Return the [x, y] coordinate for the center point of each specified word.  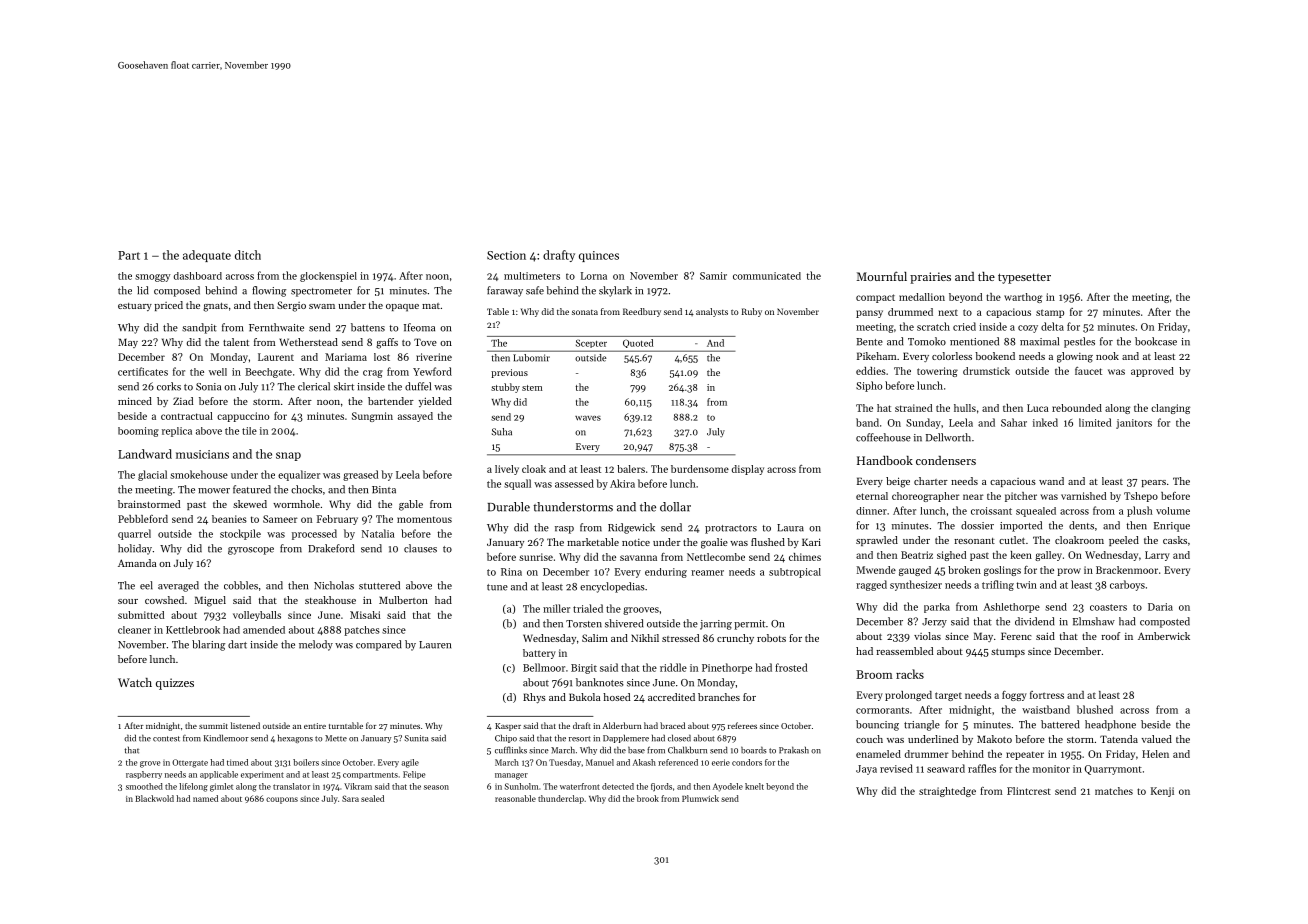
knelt [754, 786]
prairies [930, 278]
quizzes [175, 684]
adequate [207, 256]
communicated [767, 276]
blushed [1095, 709]
